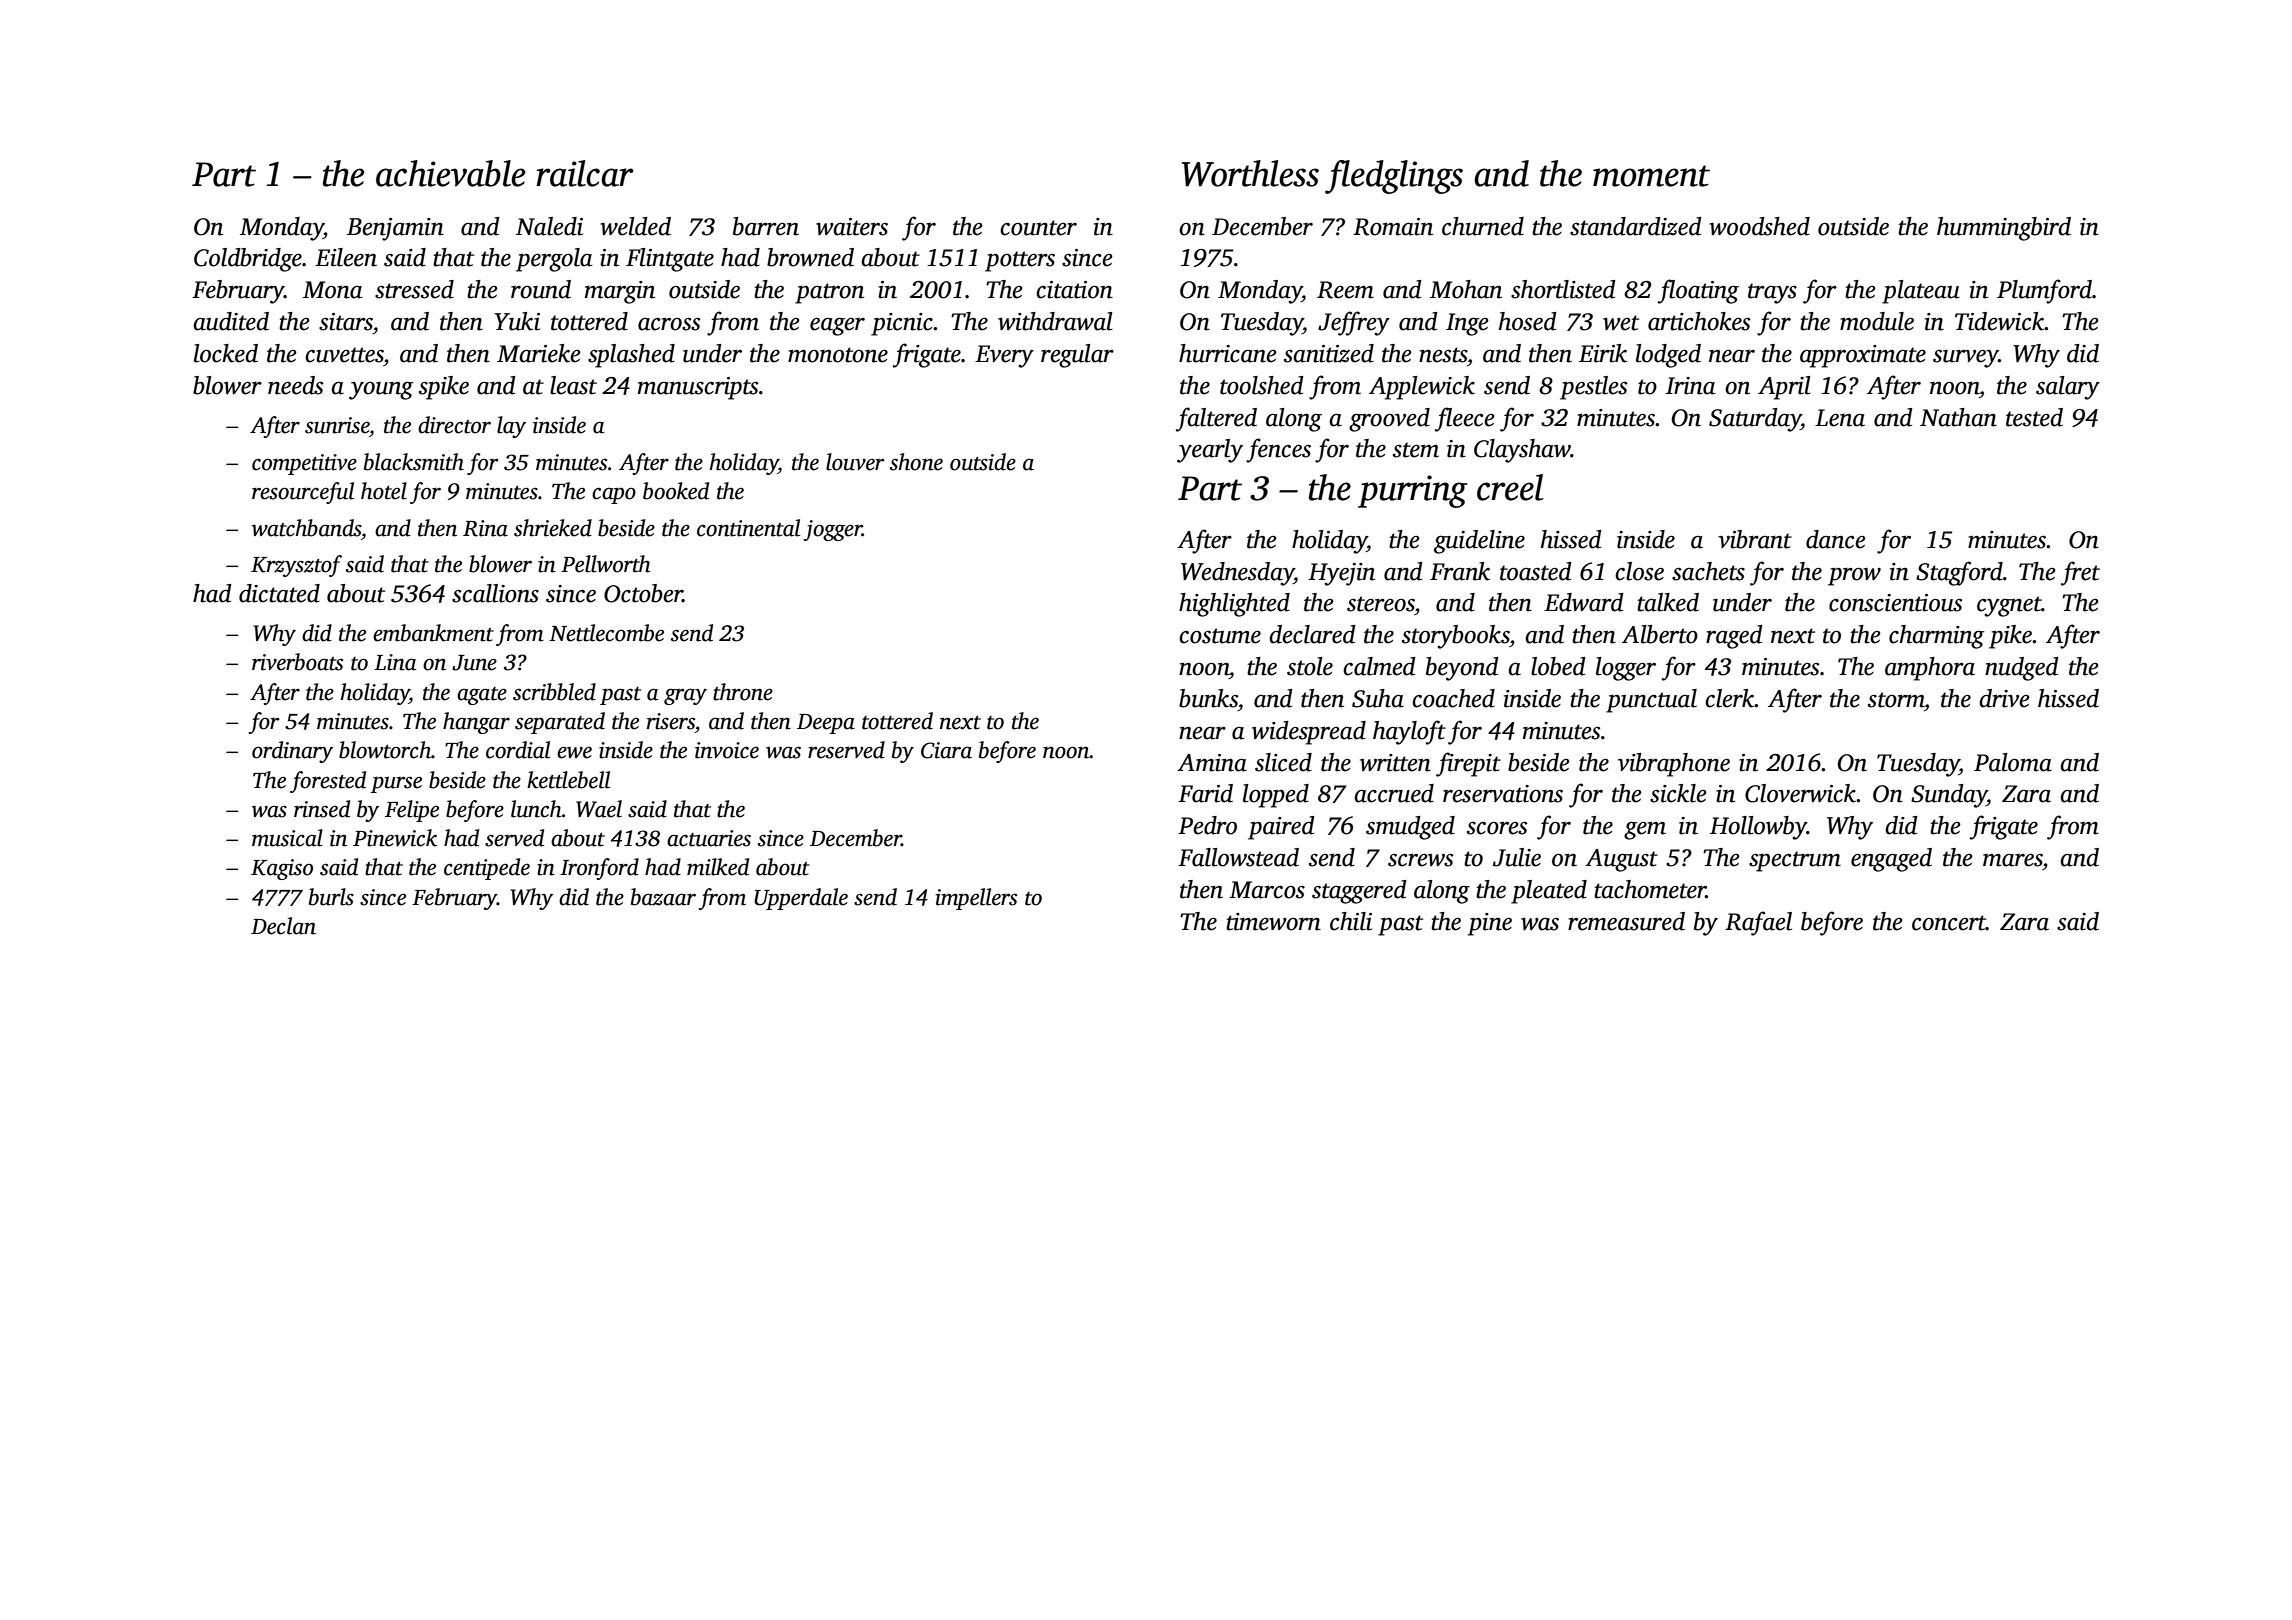 This screenshot has height=1620, width=2292. I want to click on shone, so click(916, 462).
